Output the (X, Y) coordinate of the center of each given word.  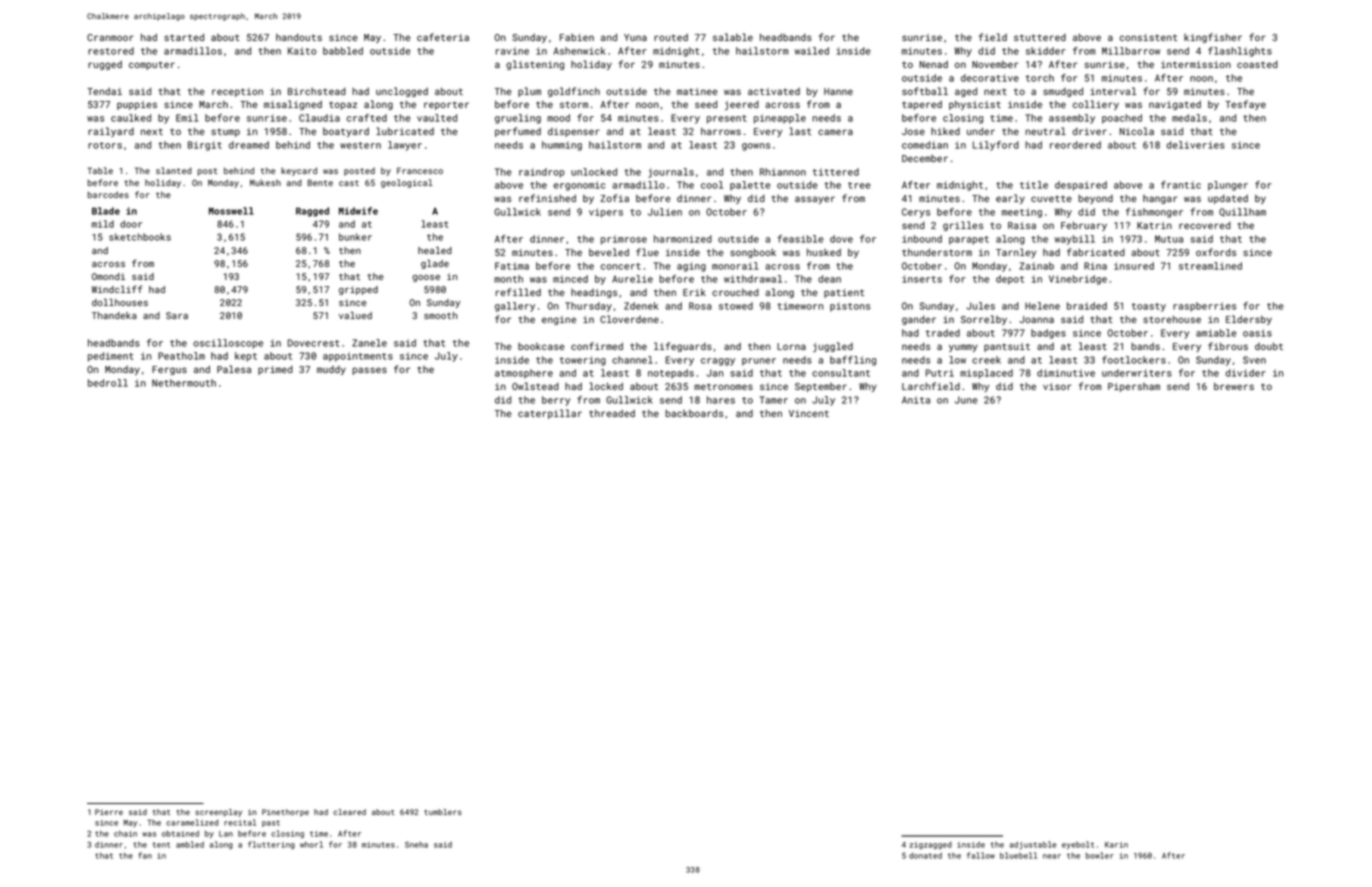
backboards (694, 413)
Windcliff (117, 289)
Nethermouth (184, 383)
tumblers (443, 812)
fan (145, 855)
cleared (349, 812)
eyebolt (1078, 845)
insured (1134, 266)
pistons (850, 307)
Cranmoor (110, 37)
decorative (990, 78)
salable (733, 37)
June (966, 400)
